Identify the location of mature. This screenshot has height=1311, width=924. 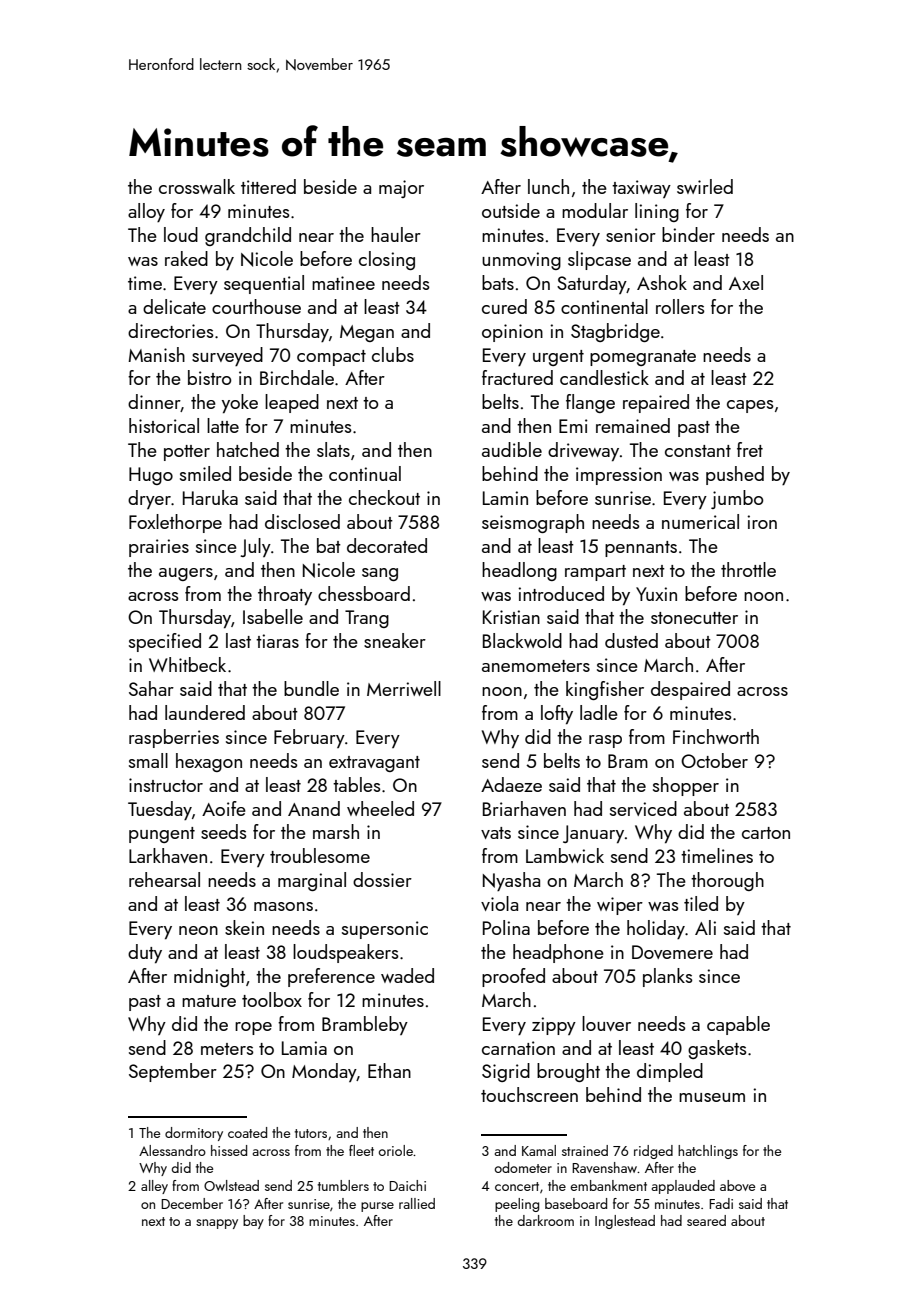
(209, 1001).
